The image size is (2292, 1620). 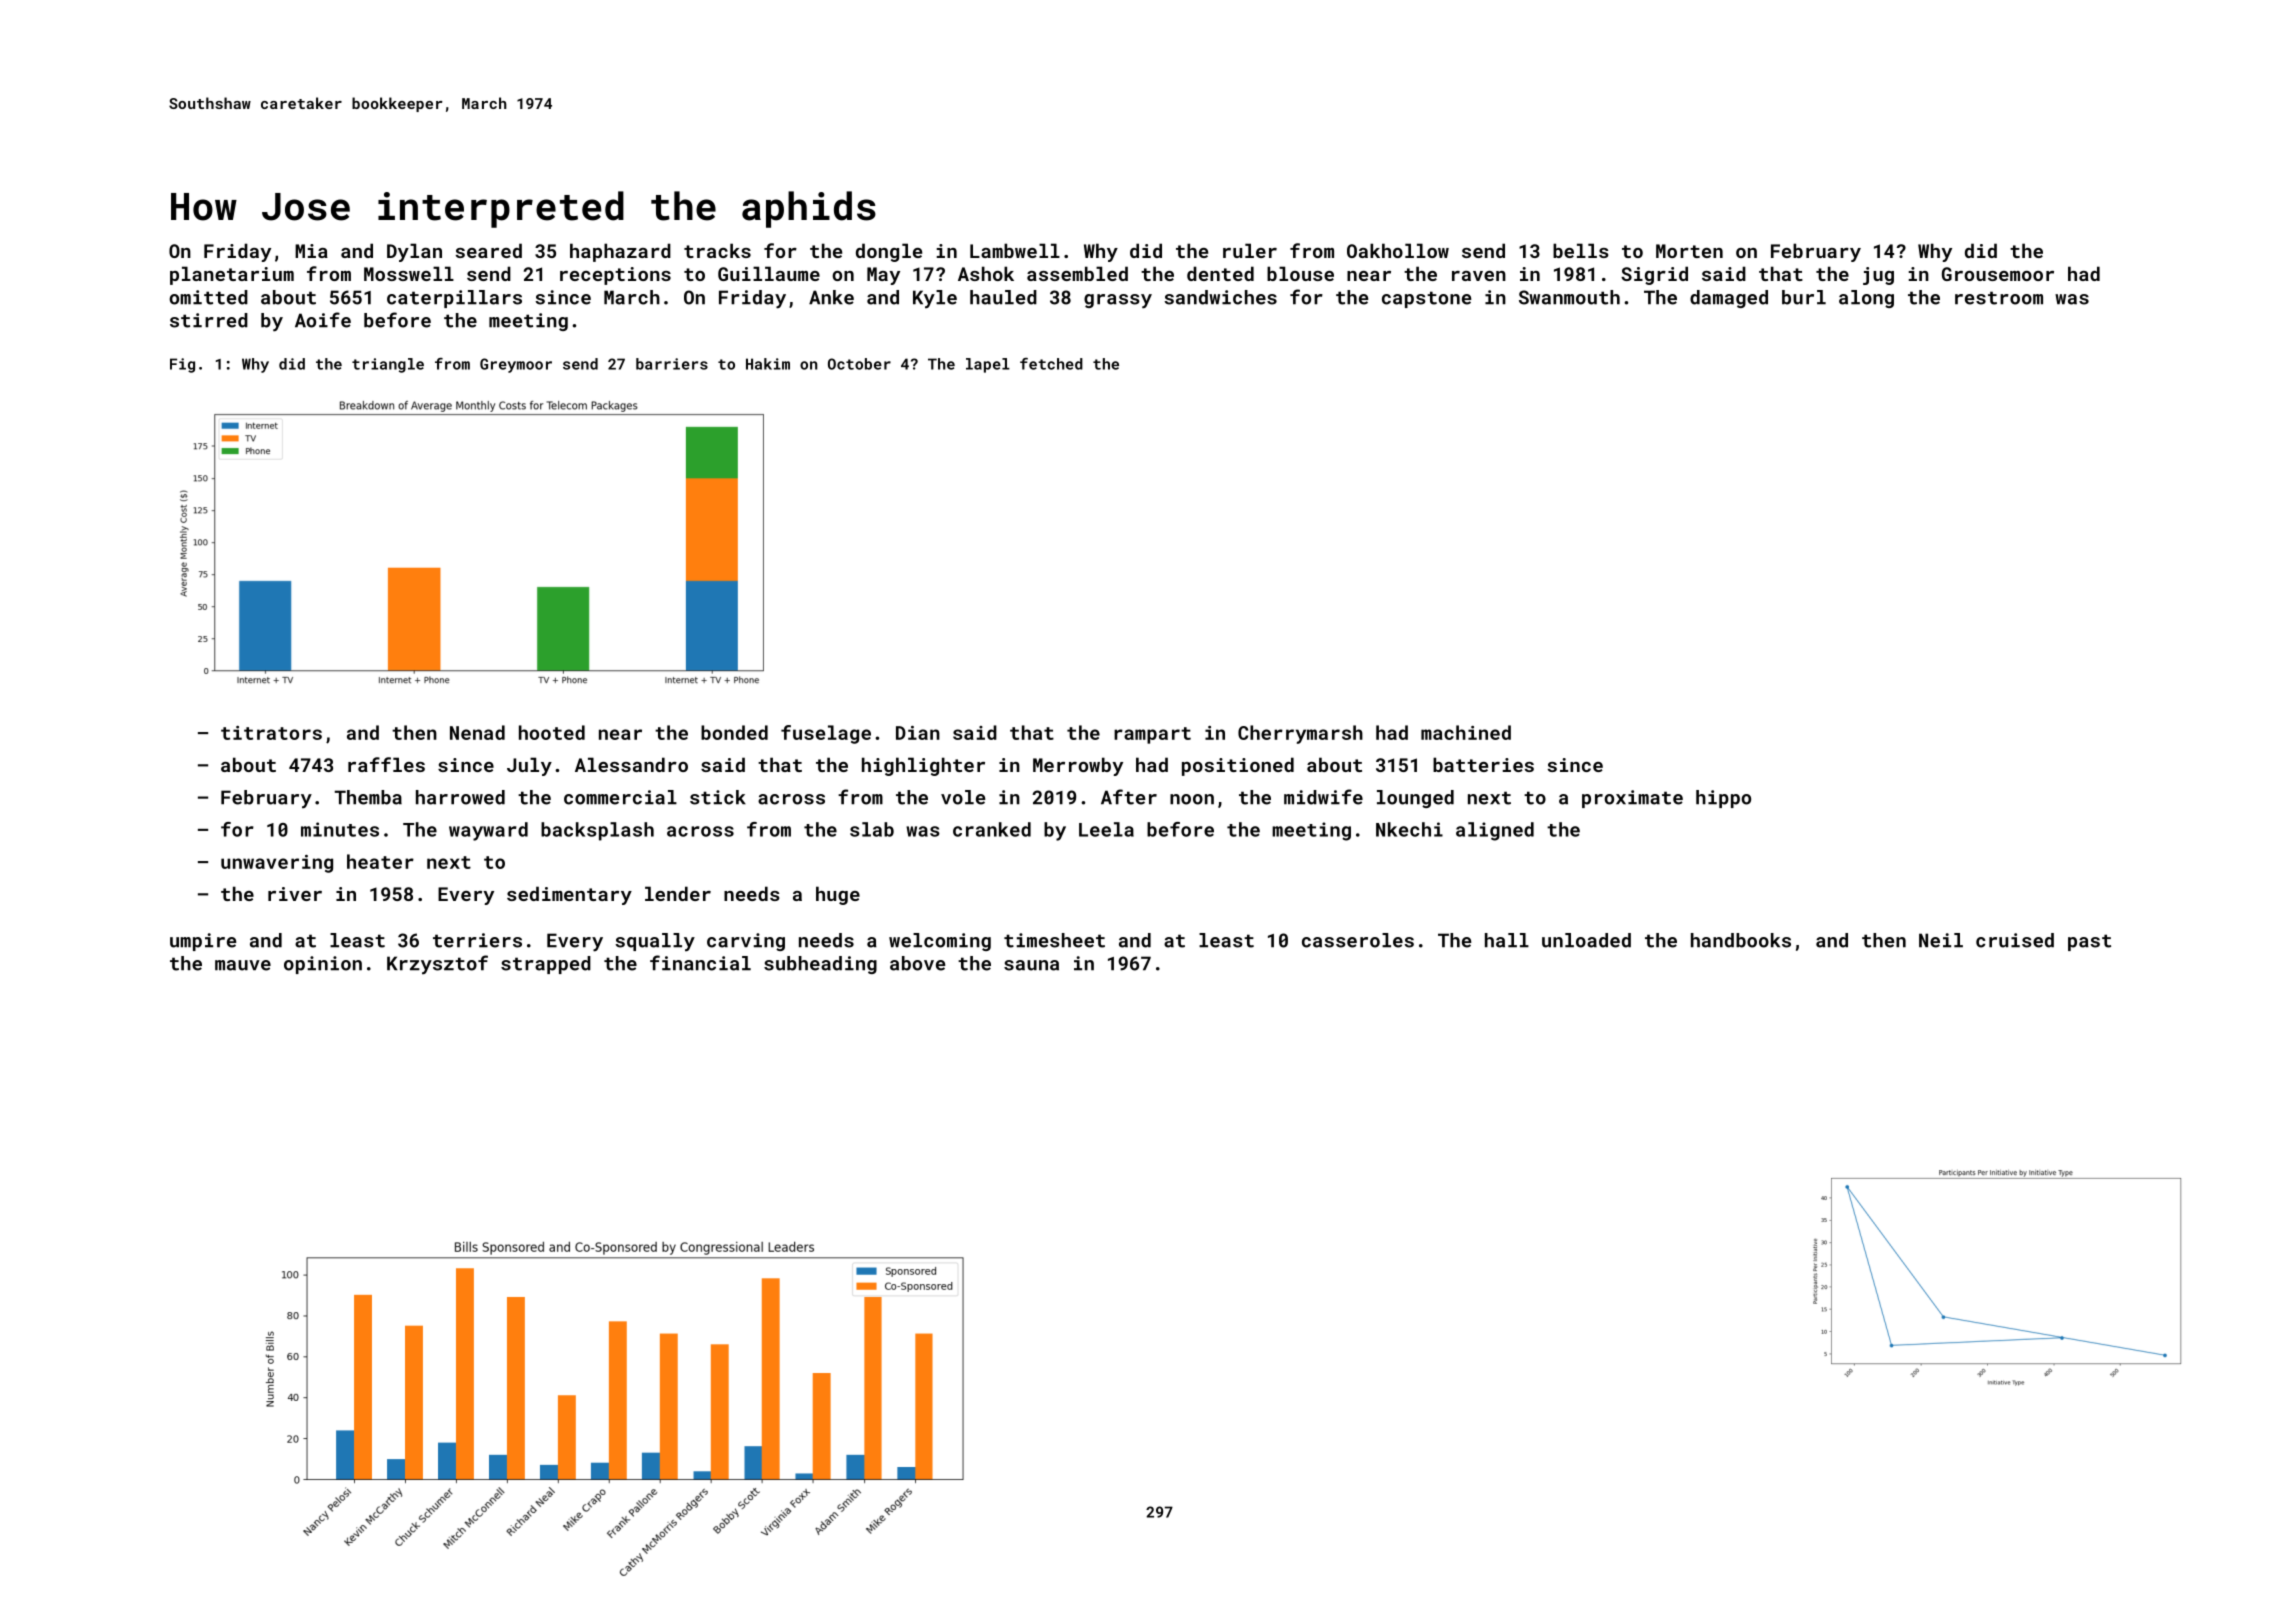 I want to click on haphazard, so click(x=620, y=252).
